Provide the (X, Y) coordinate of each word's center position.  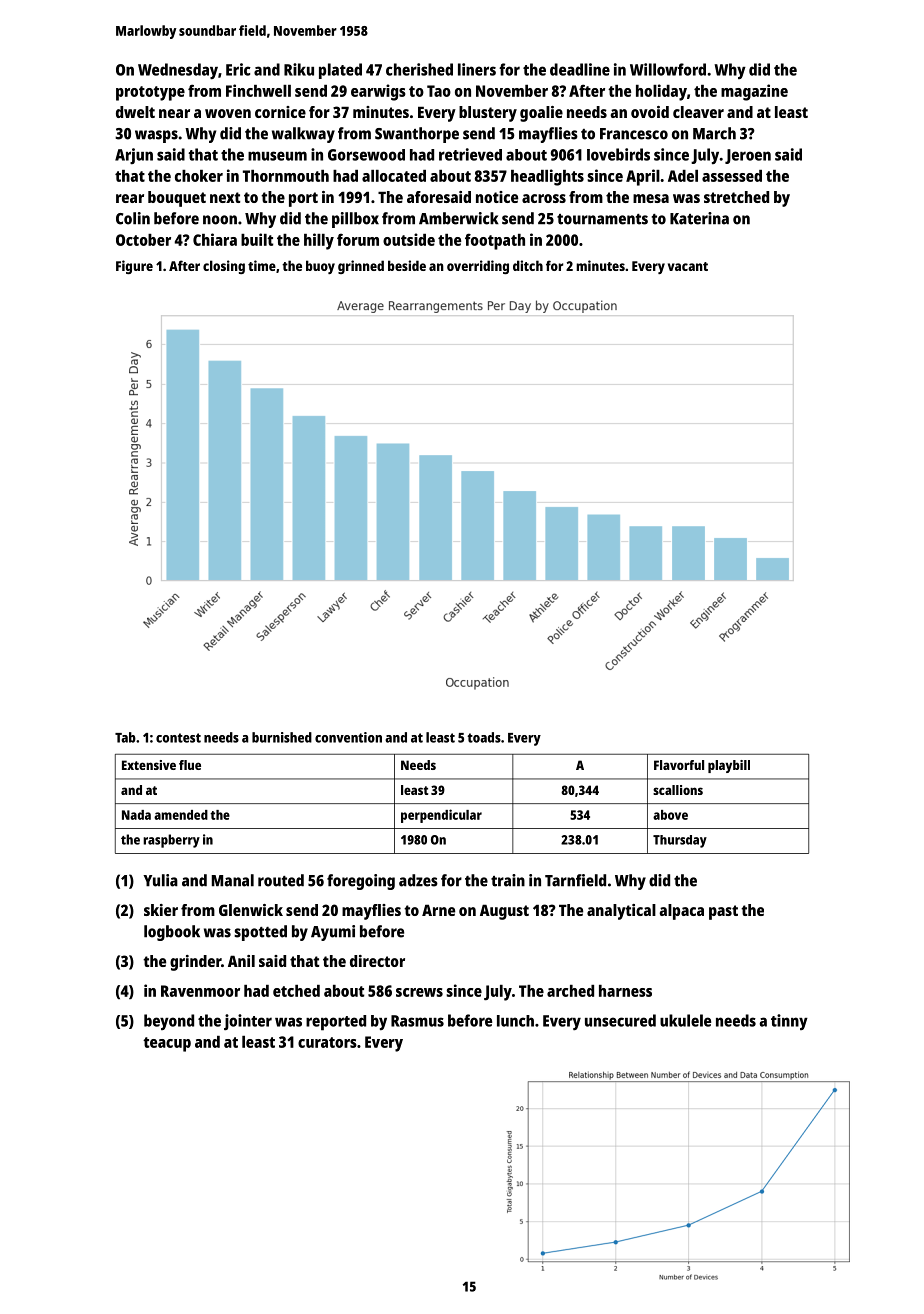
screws (419, 992)
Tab (125, 737)
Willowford (668, 69)
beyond (169, 1022)
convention (348, 737)
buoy (320, 267)
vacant (688, 266)
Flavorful (679, 765)
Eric (238, 69)
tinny (789, 1022)
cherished (419, 69)
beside (407, 265)
